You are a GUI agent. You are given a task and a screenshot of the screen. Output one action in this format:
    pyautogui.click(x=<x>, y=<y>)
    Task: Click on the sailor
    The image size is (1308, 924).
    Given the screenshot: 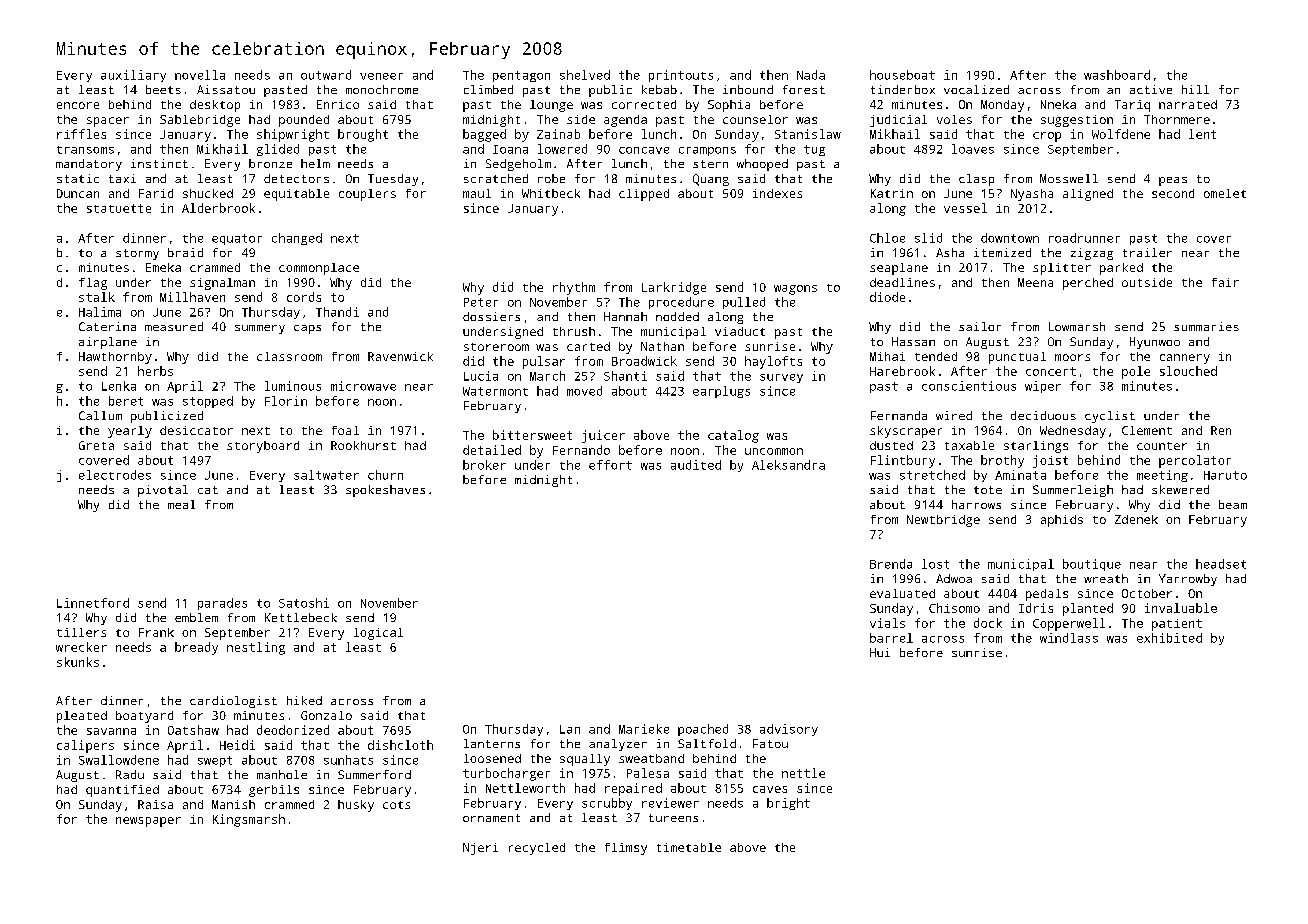 What is the action you would take?
    pyautogui.click(x=980, y=326)
